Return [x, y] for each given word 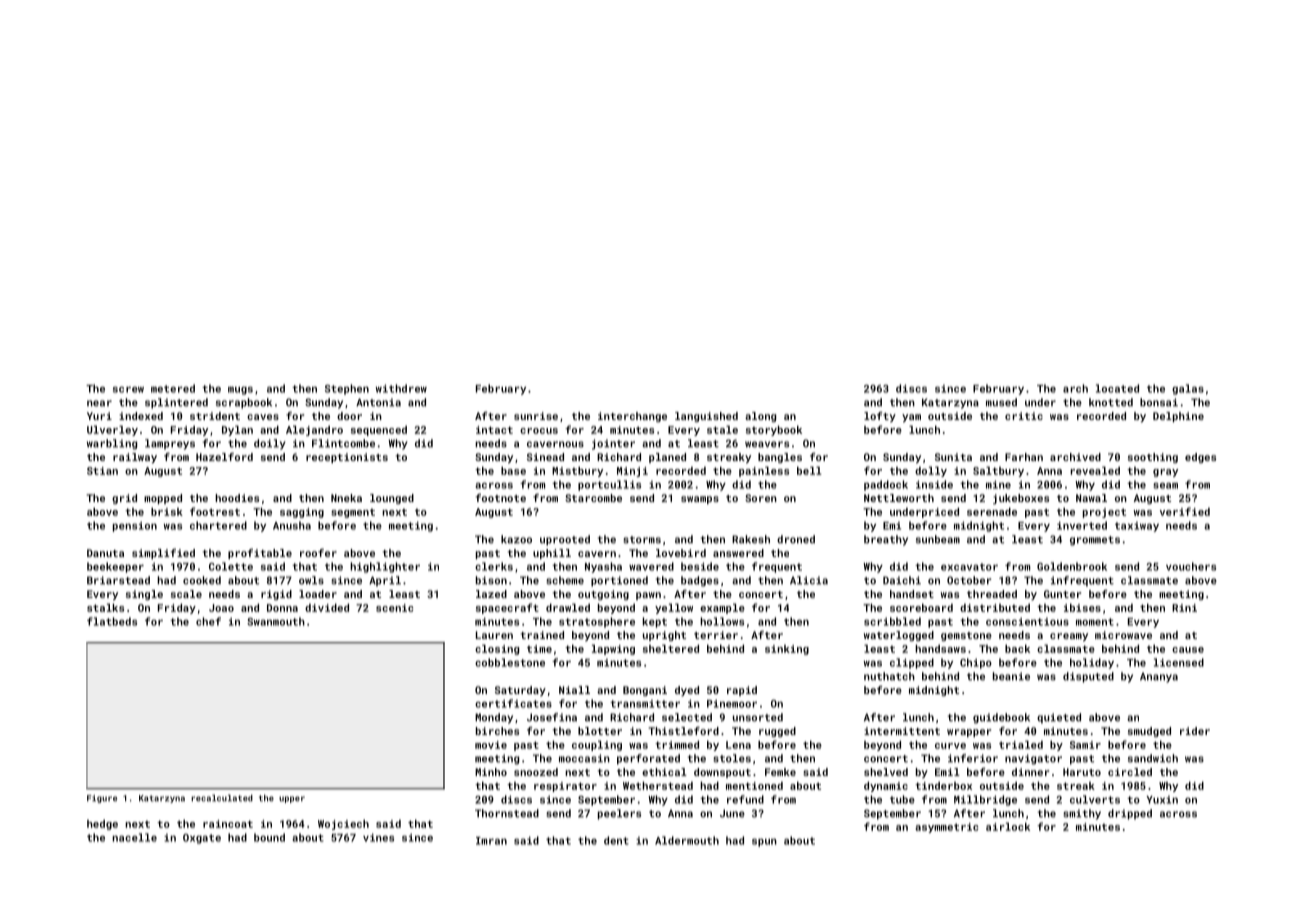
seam [1165, 486]
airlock [1008, 826]
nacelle [134, 837]
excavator [969, 567]
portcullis [609, 485]
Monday [494, 718]
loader [318, 594]
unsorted [758, 717]
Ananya [1159, 677]
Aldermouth [687, 840]
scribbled [892, 621]
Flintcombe [343, 443]
